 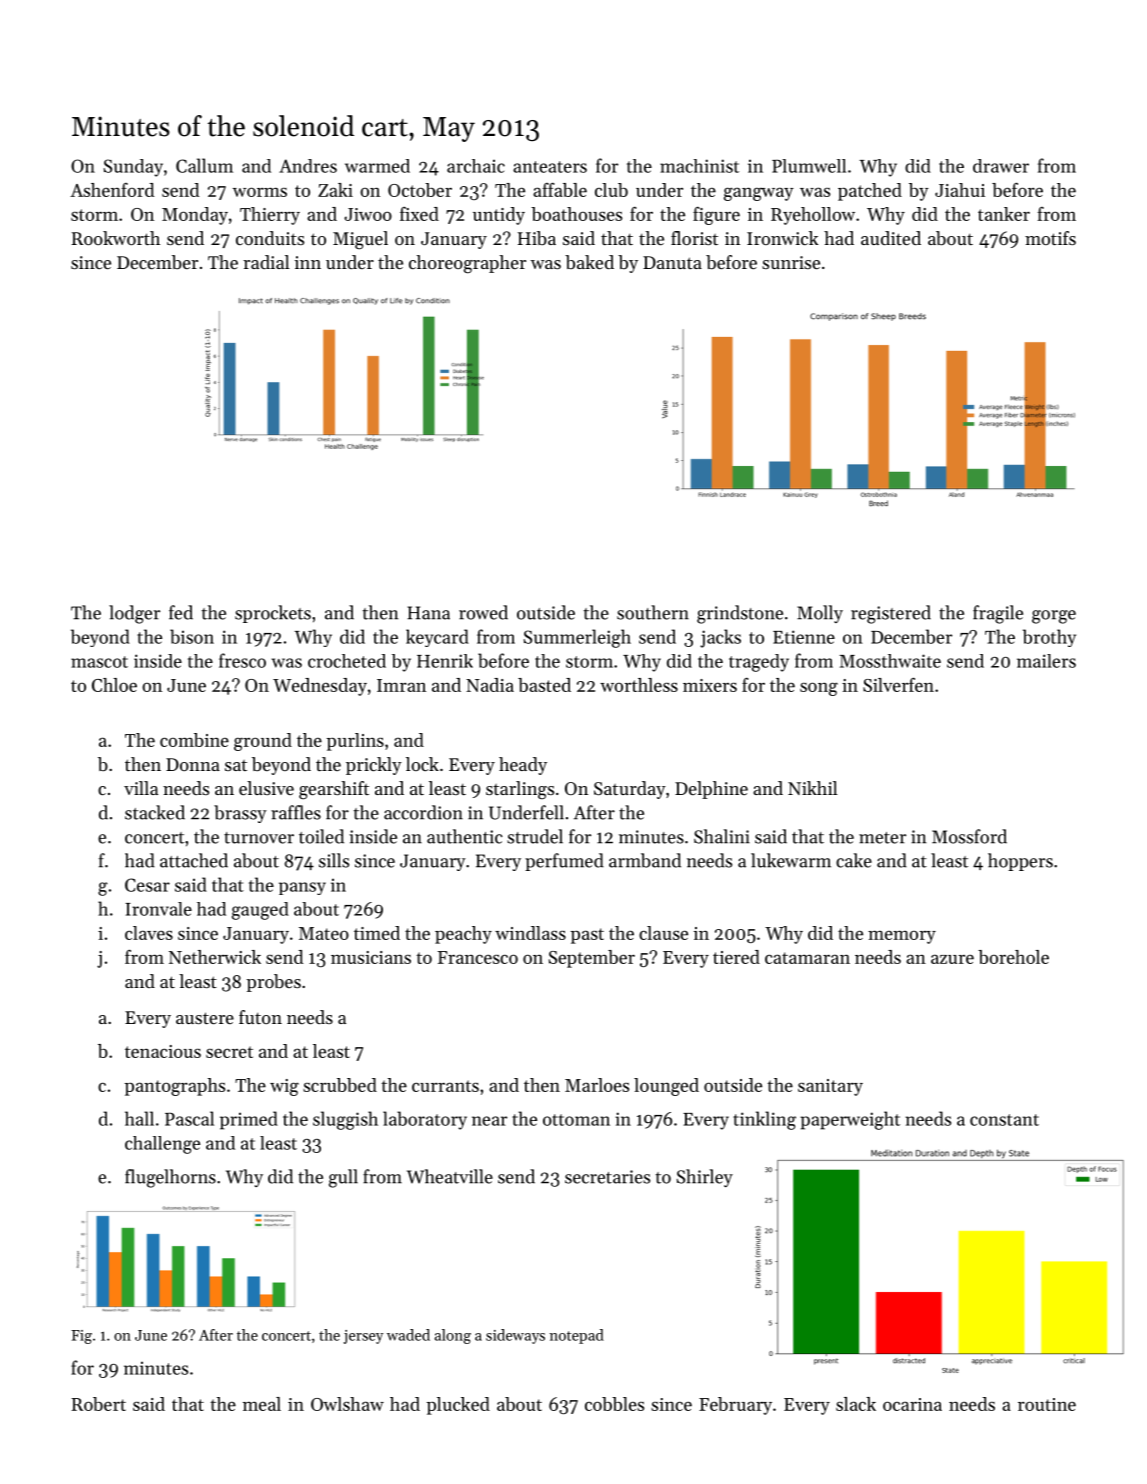 What do you see at coordinates (476, 166) in the screenshot?
I see `archaic` at bounding box center [476, 166].
